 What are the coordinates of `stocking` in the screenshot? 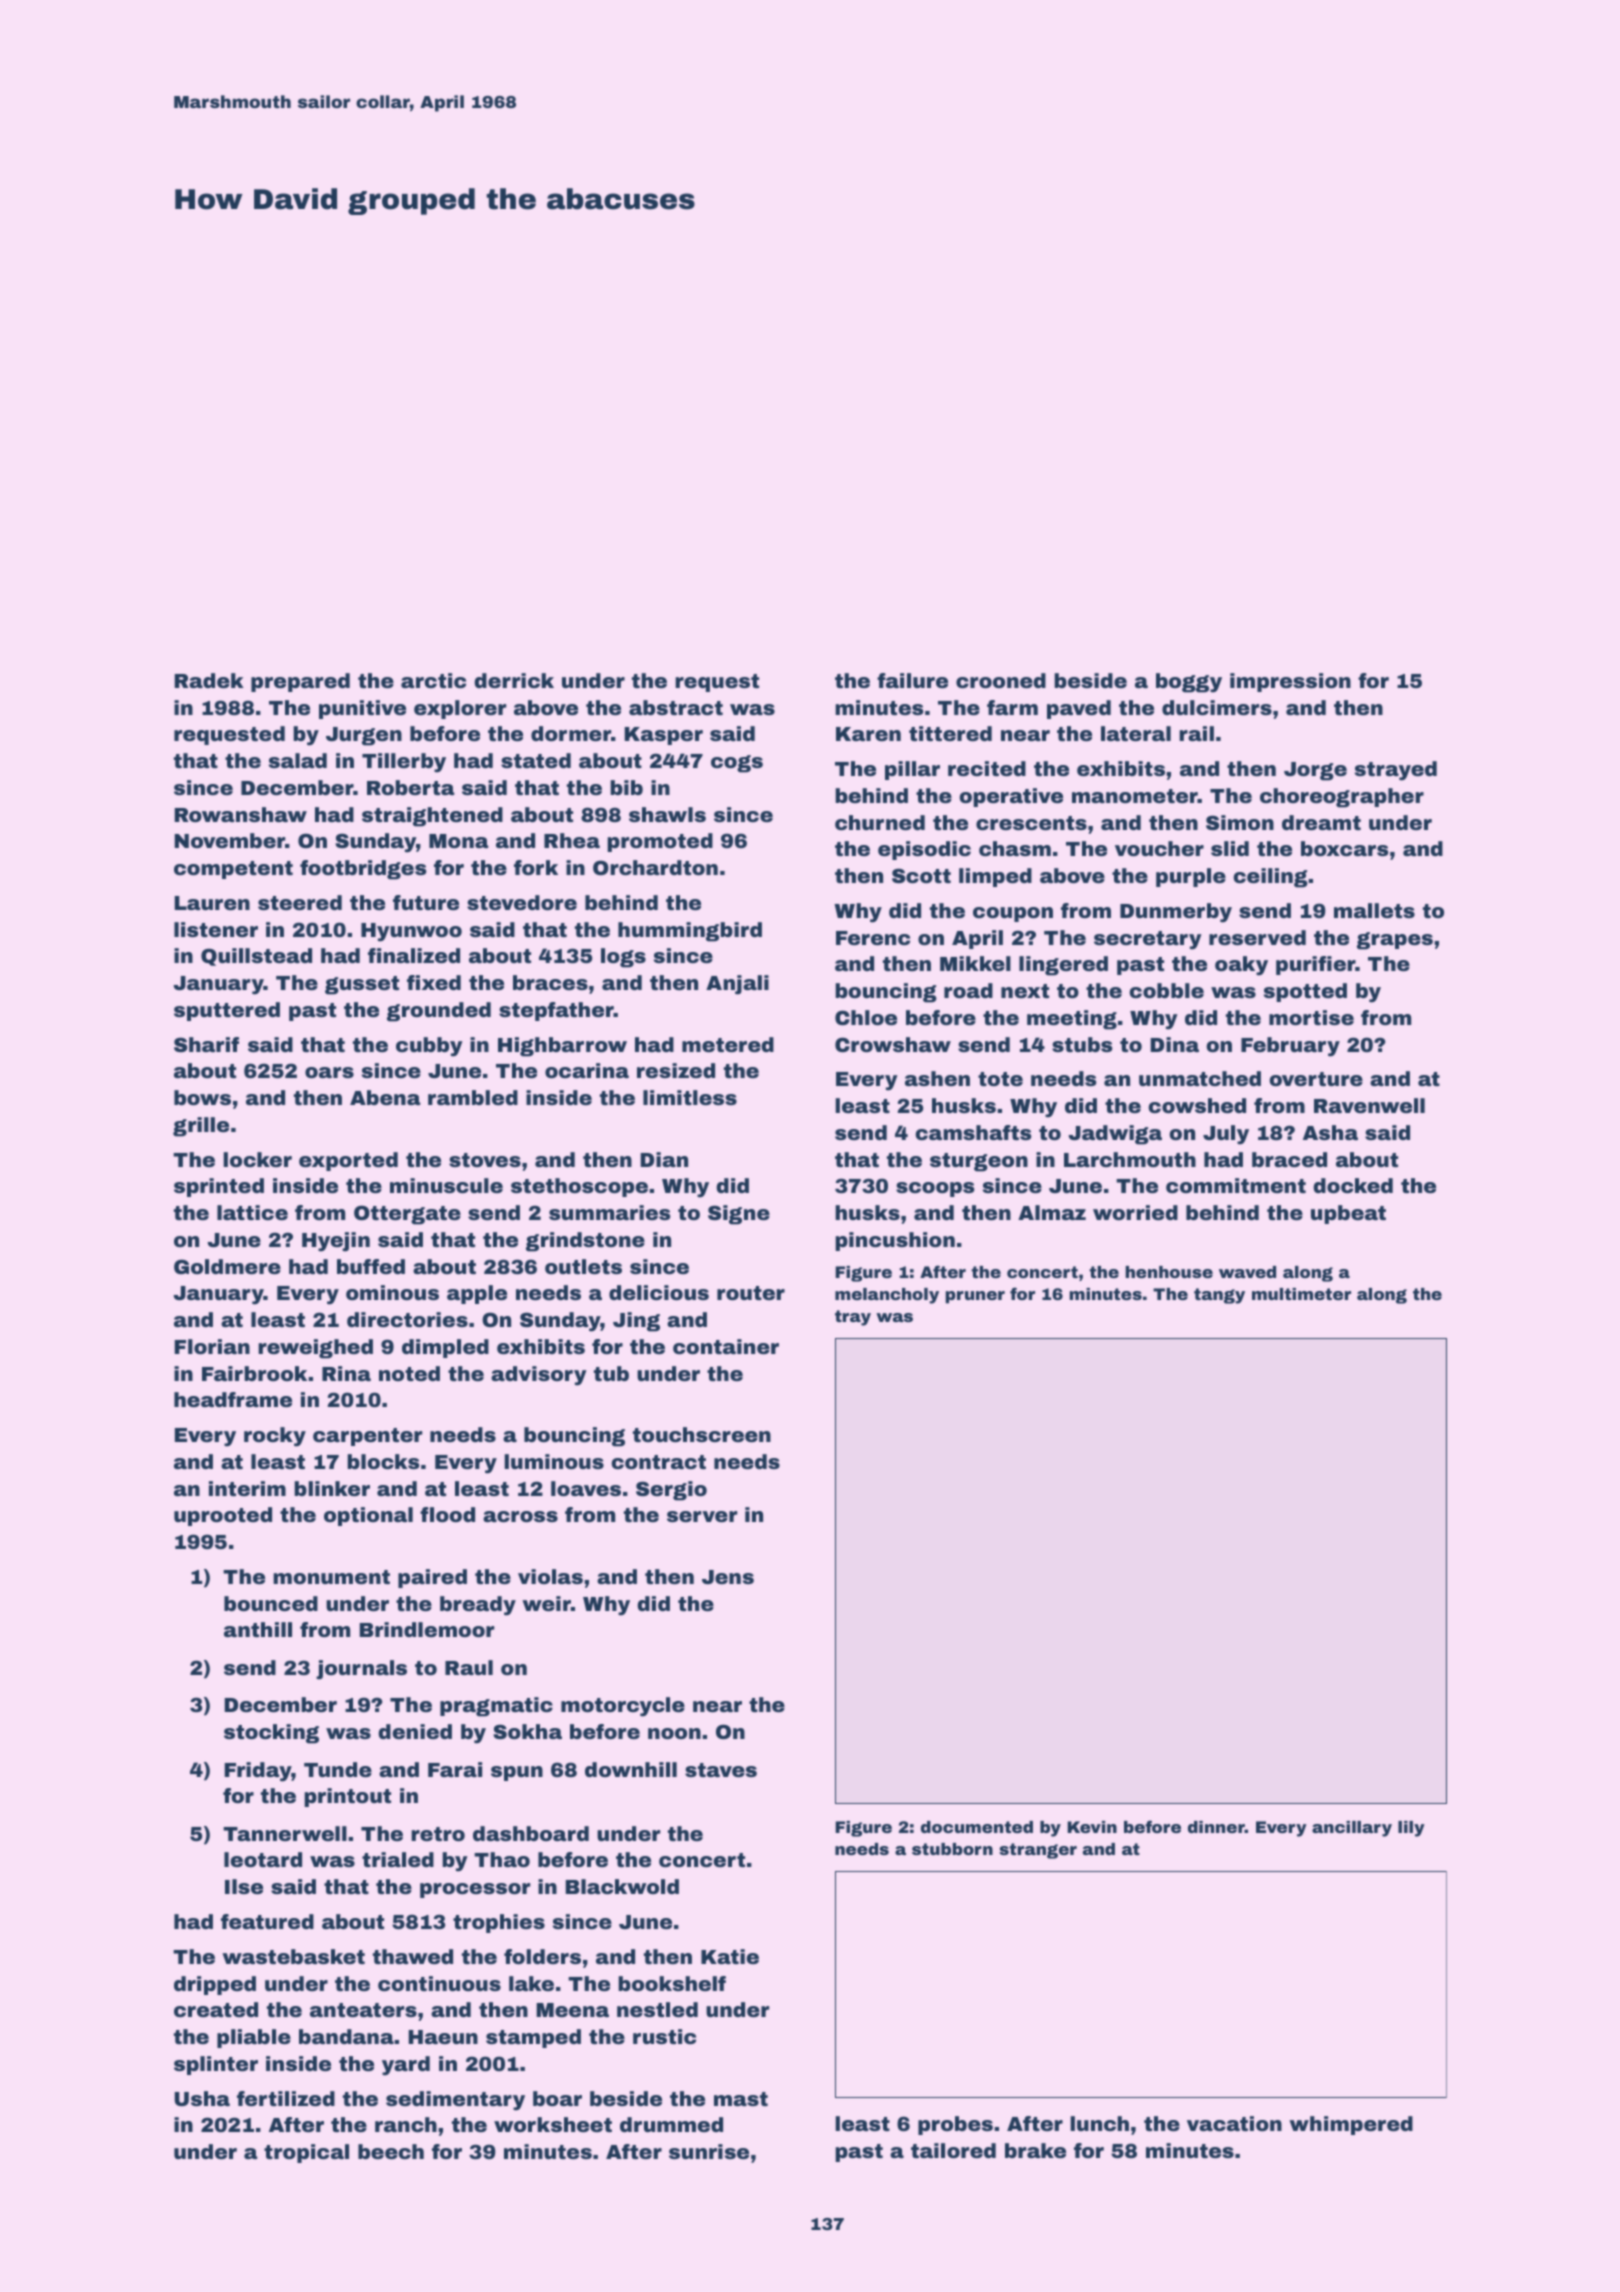 It's located at (271, 1734).
